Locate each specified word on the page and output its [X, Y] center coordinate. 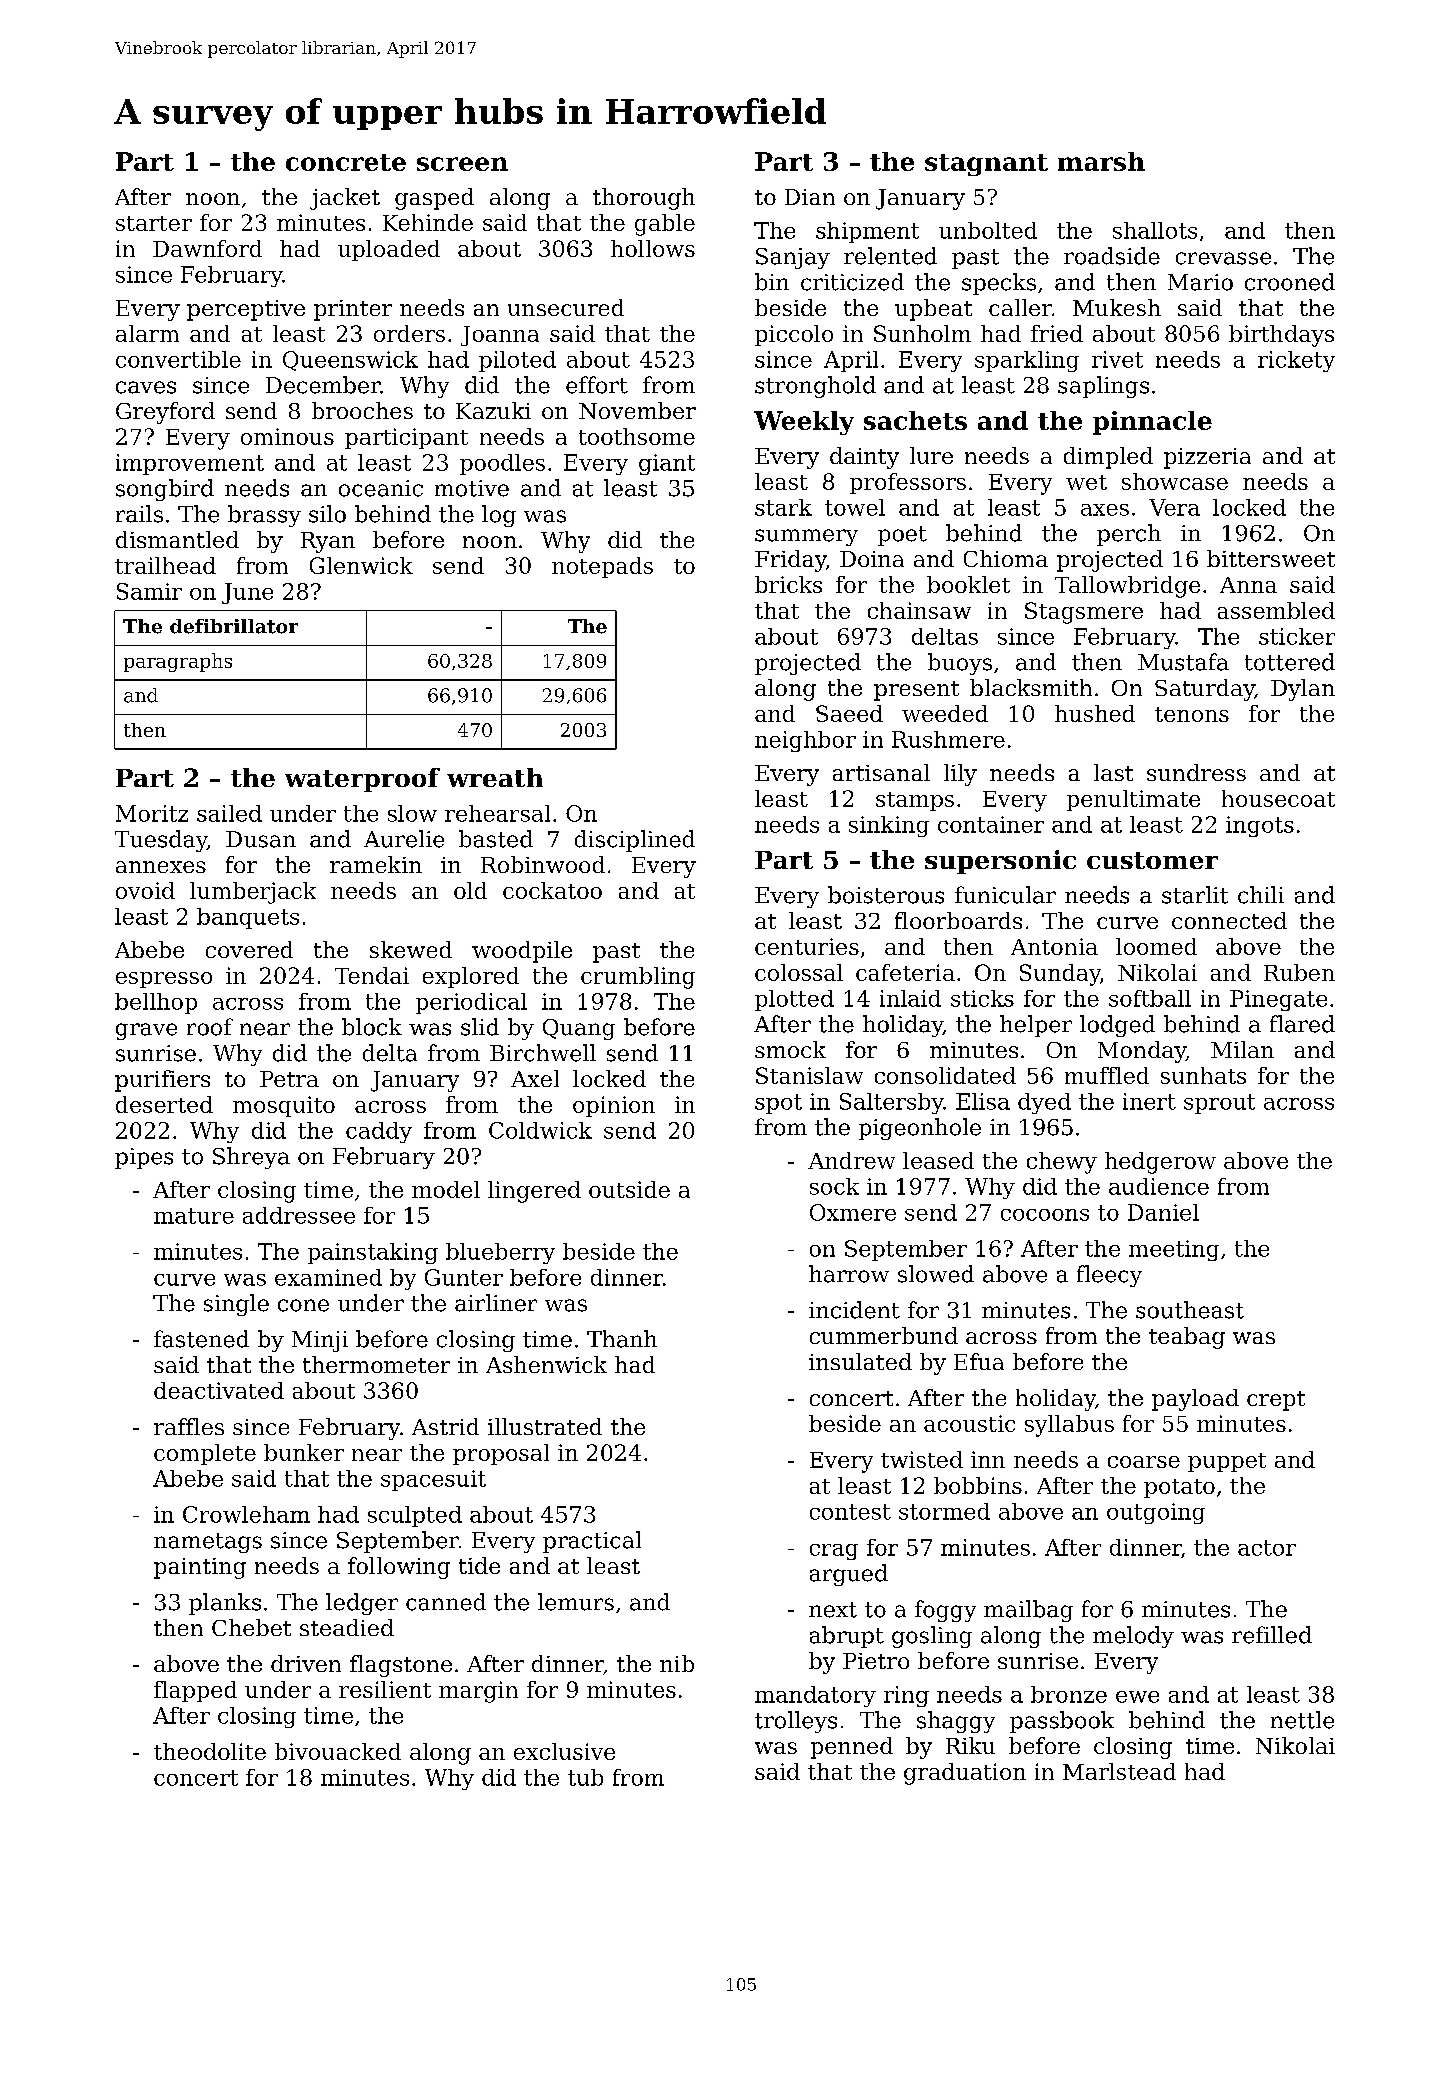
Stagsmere [1084, 613]
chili [1261, 895]
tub [585, 1777]
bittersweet [1271, 558]
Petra [289, 1079]
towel [855, 507]
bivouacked [338, 1751]
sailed [229, 813]
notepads [602, 567]
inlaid [910, 998]
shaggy [956, 1722]
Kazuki [493, 410]
